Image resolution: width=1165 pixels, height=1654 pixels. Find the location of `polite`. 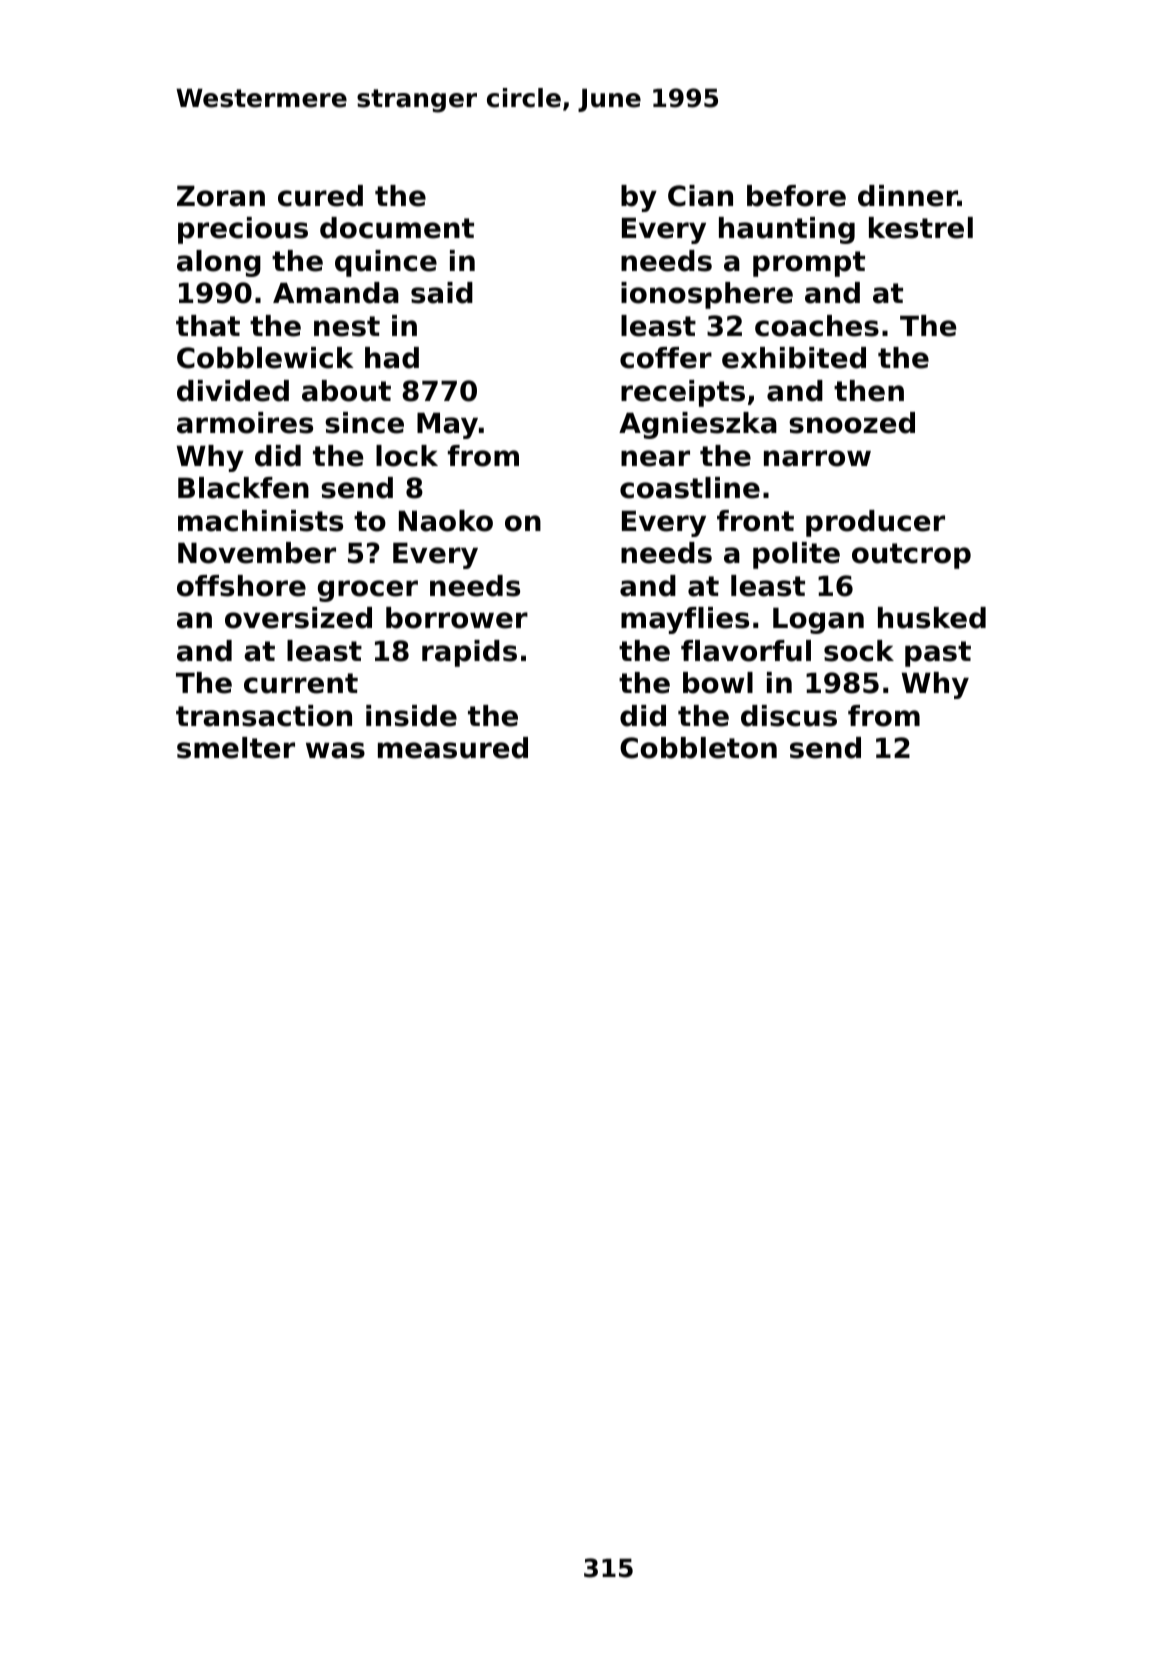

polite is located at coordinates (796, 555).
